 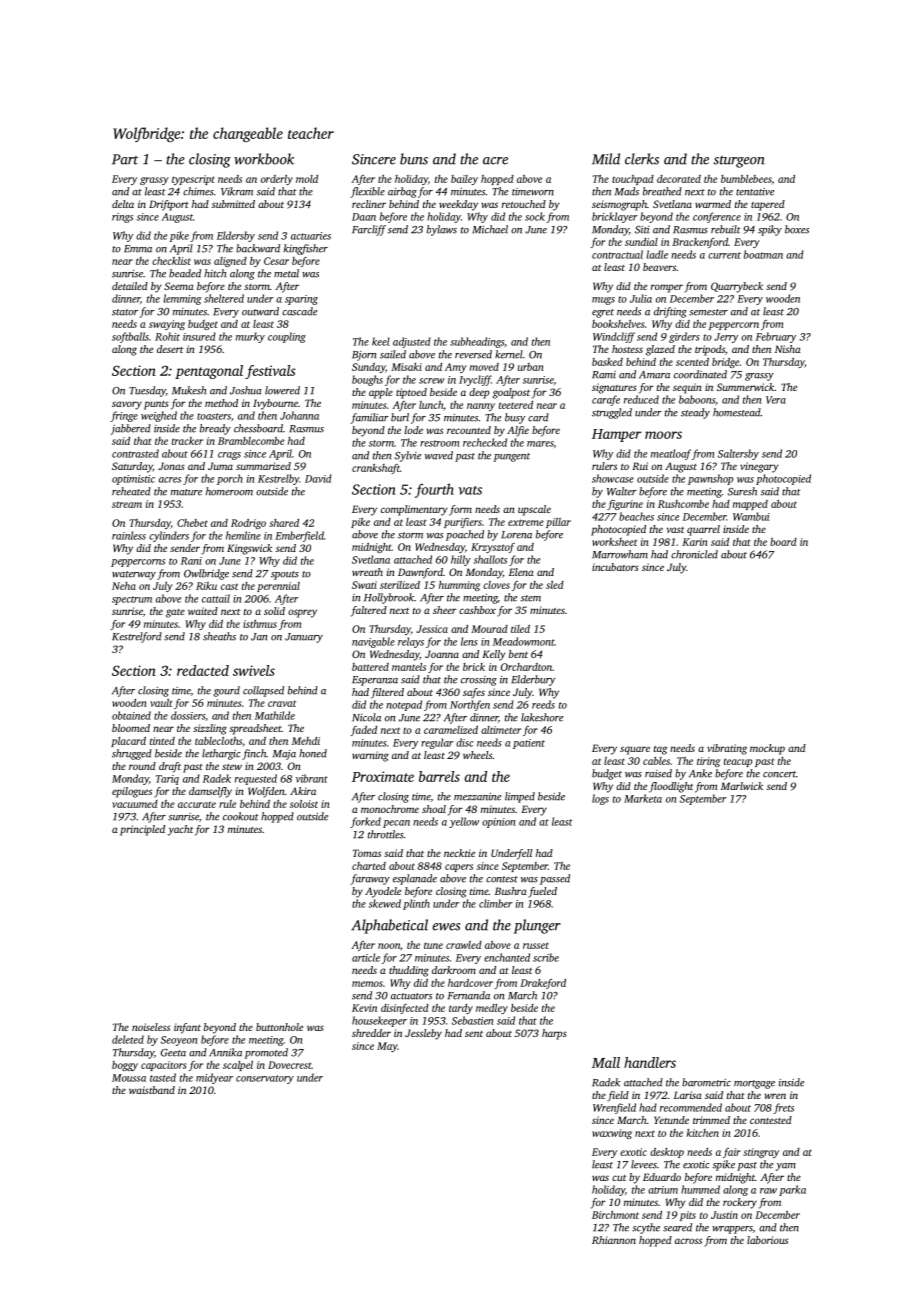 What do you see at coordinates (496, 903) in the screenshot?
I see `climber` at bounding box center [496, 903].
